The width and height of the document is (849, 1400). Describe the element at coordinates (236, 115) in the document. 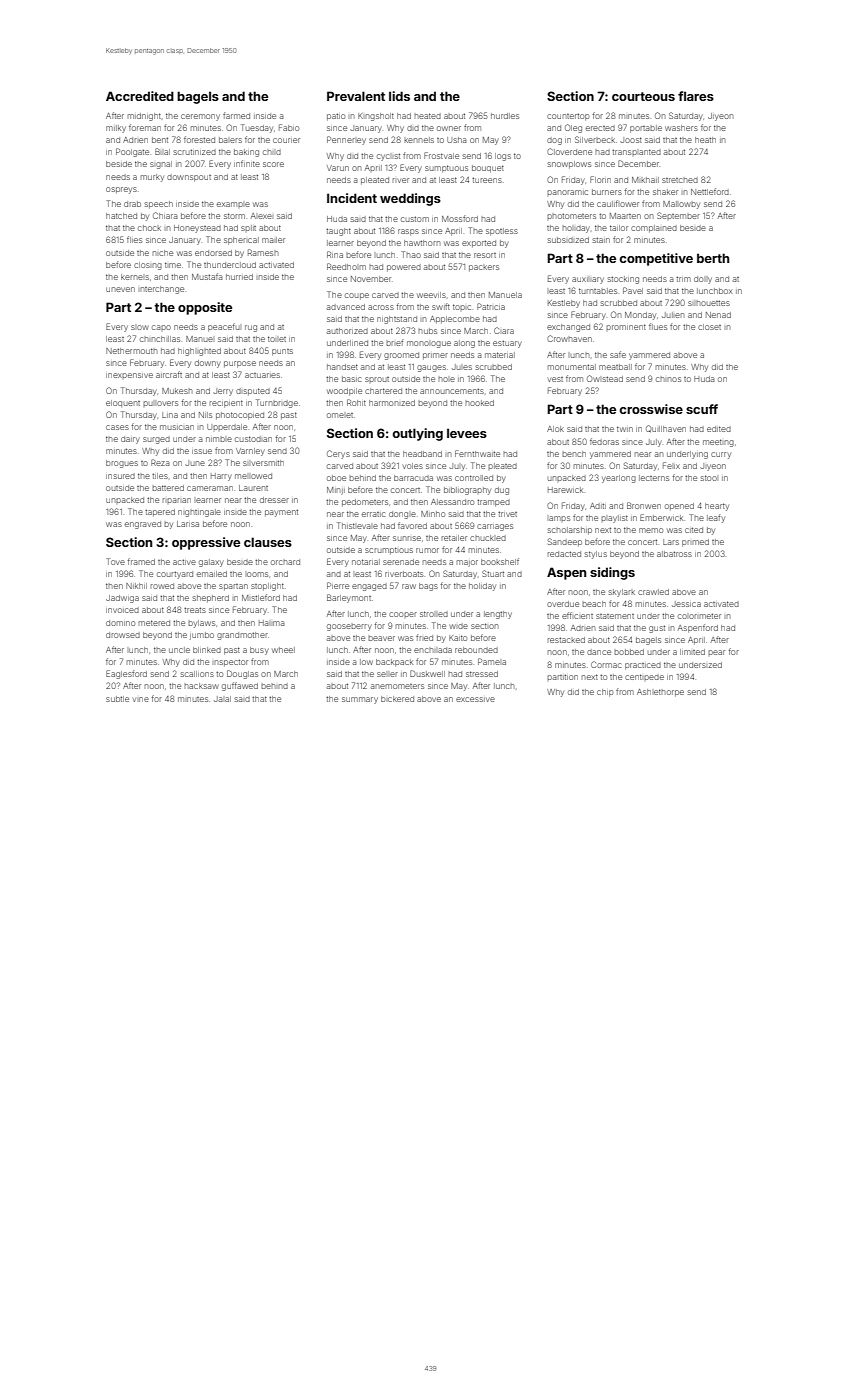

I see `farmed` at that location.
